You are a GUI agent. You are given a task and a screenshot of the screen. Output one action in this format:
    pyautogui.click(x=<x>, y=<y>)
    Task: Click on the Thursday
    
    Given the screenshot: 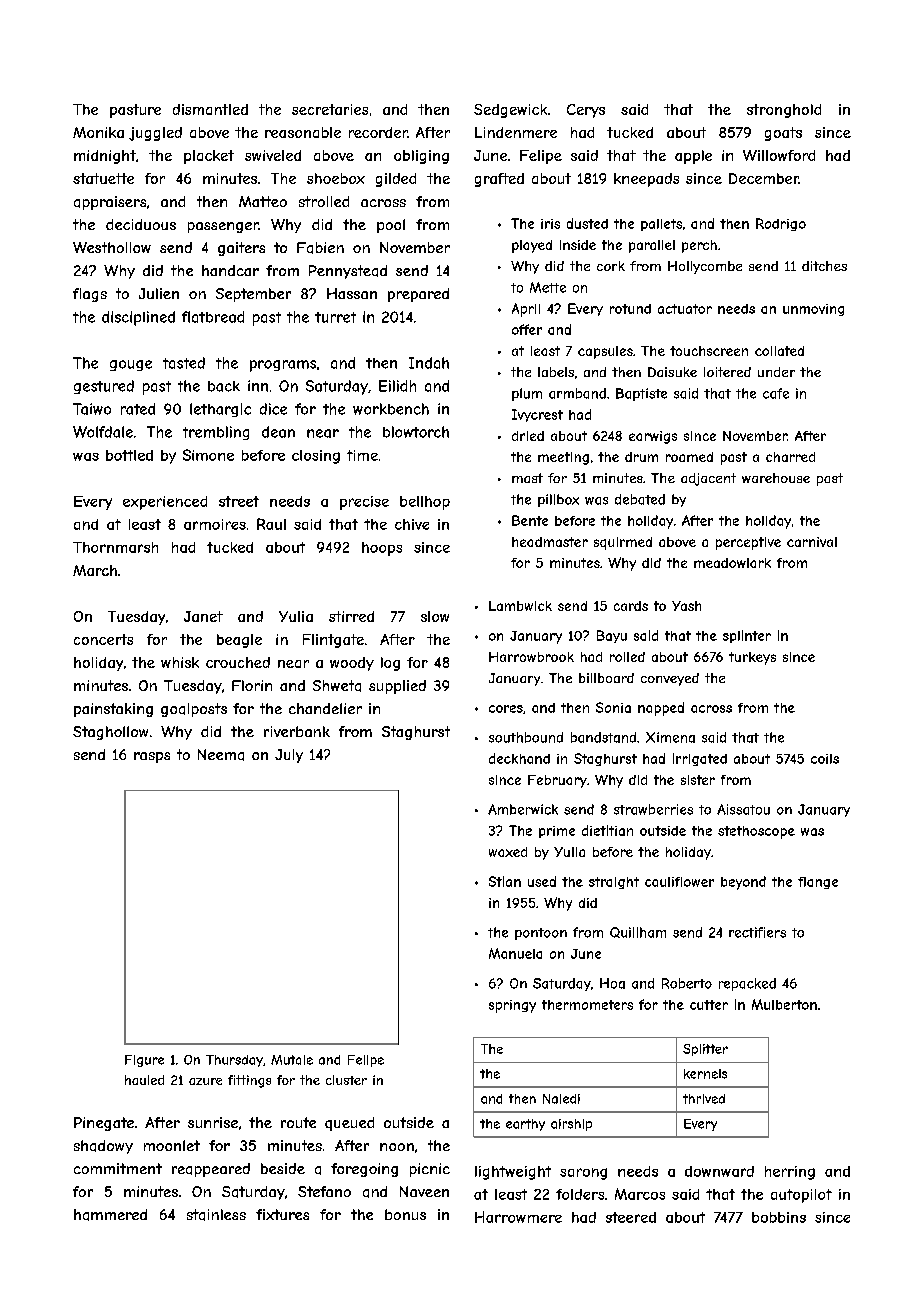 What is the action you would take?
    pyautogui.click(x=234, y=1061)
